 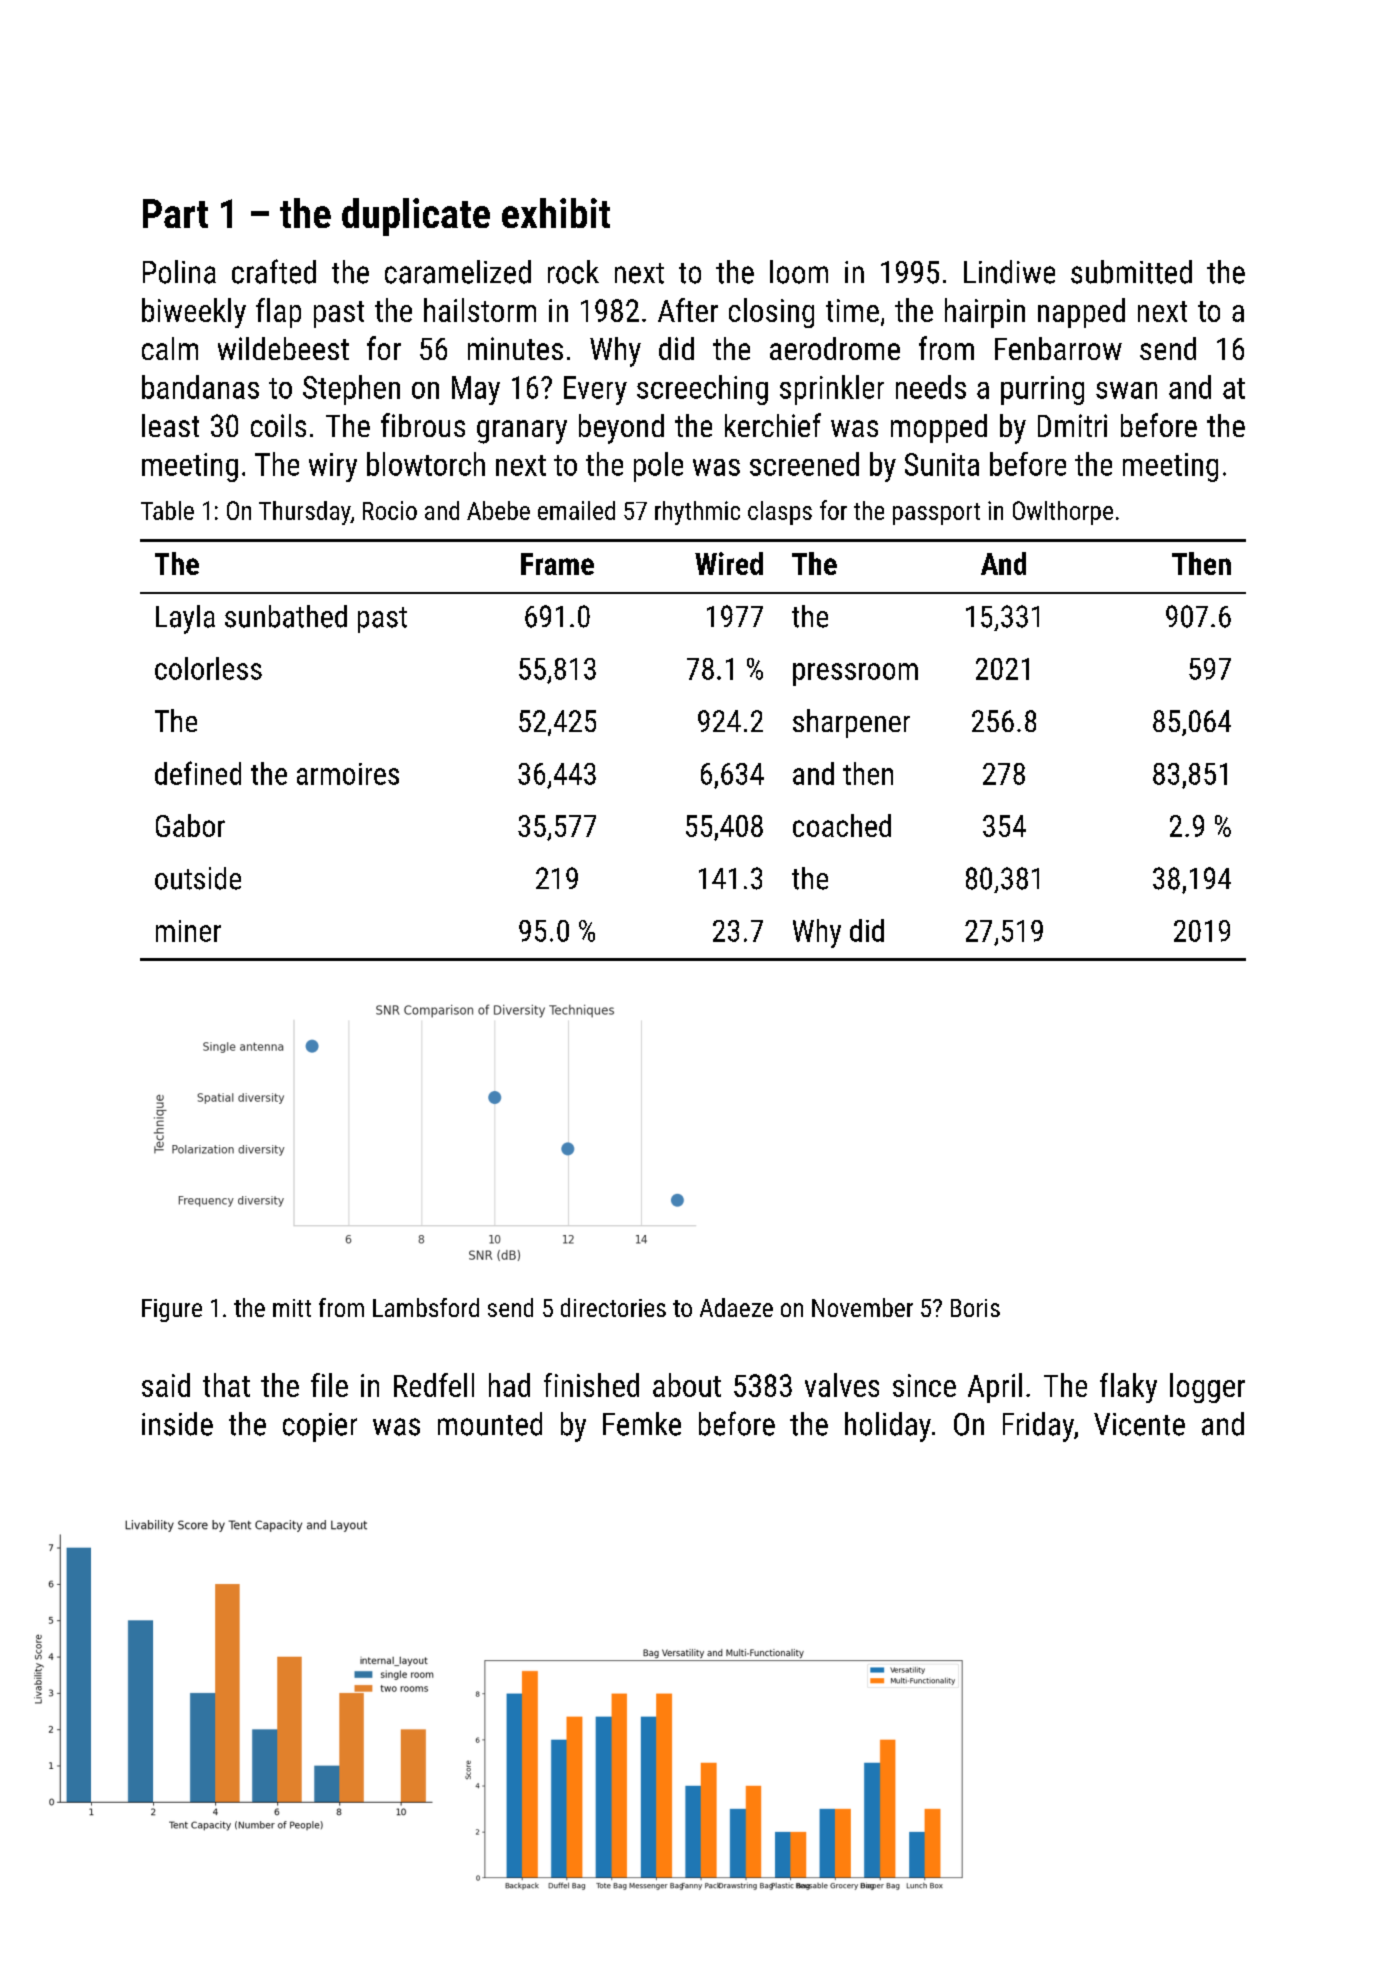 I want to click on Femke, so click(x=642, y=1424).
